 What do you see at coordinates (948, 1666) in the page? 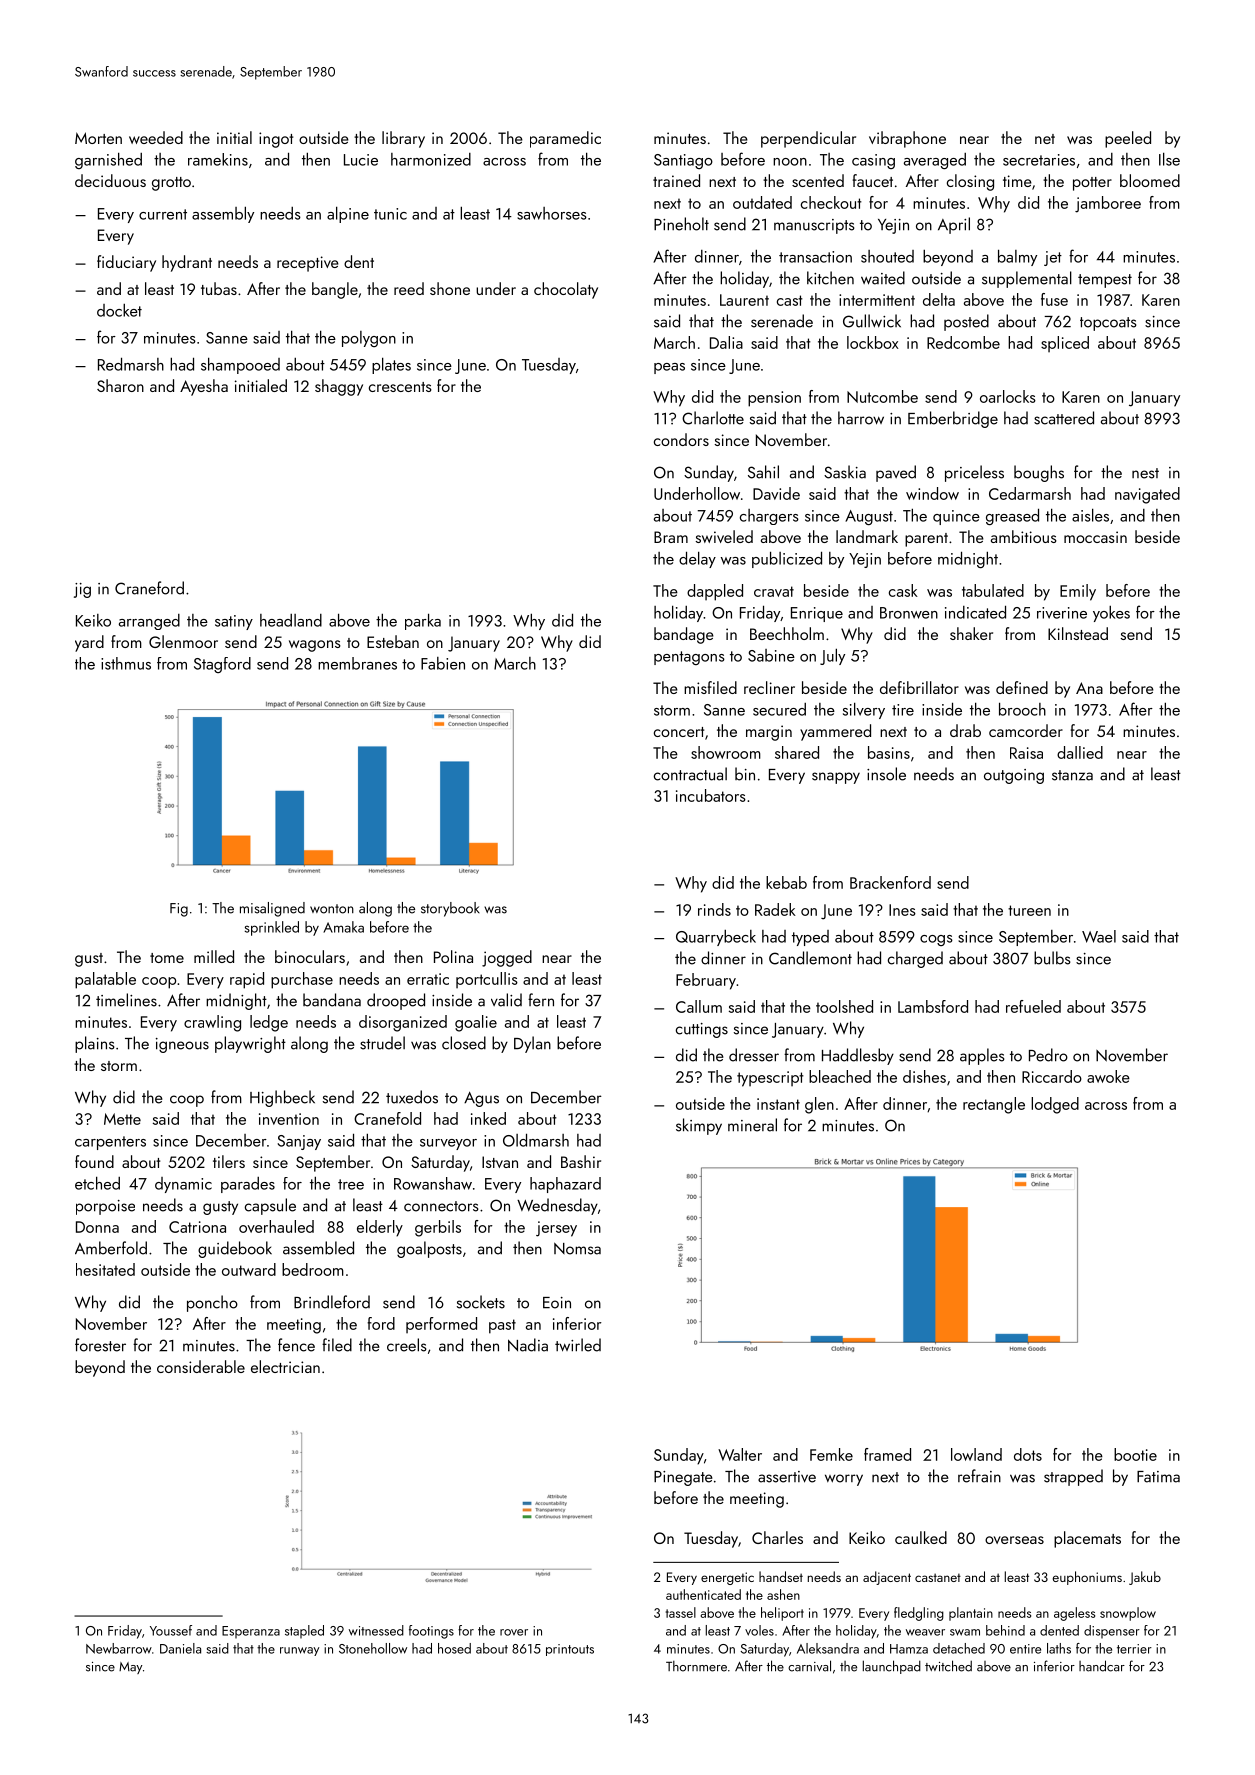
I see `twitched` at bounding box center [948, 1666].
